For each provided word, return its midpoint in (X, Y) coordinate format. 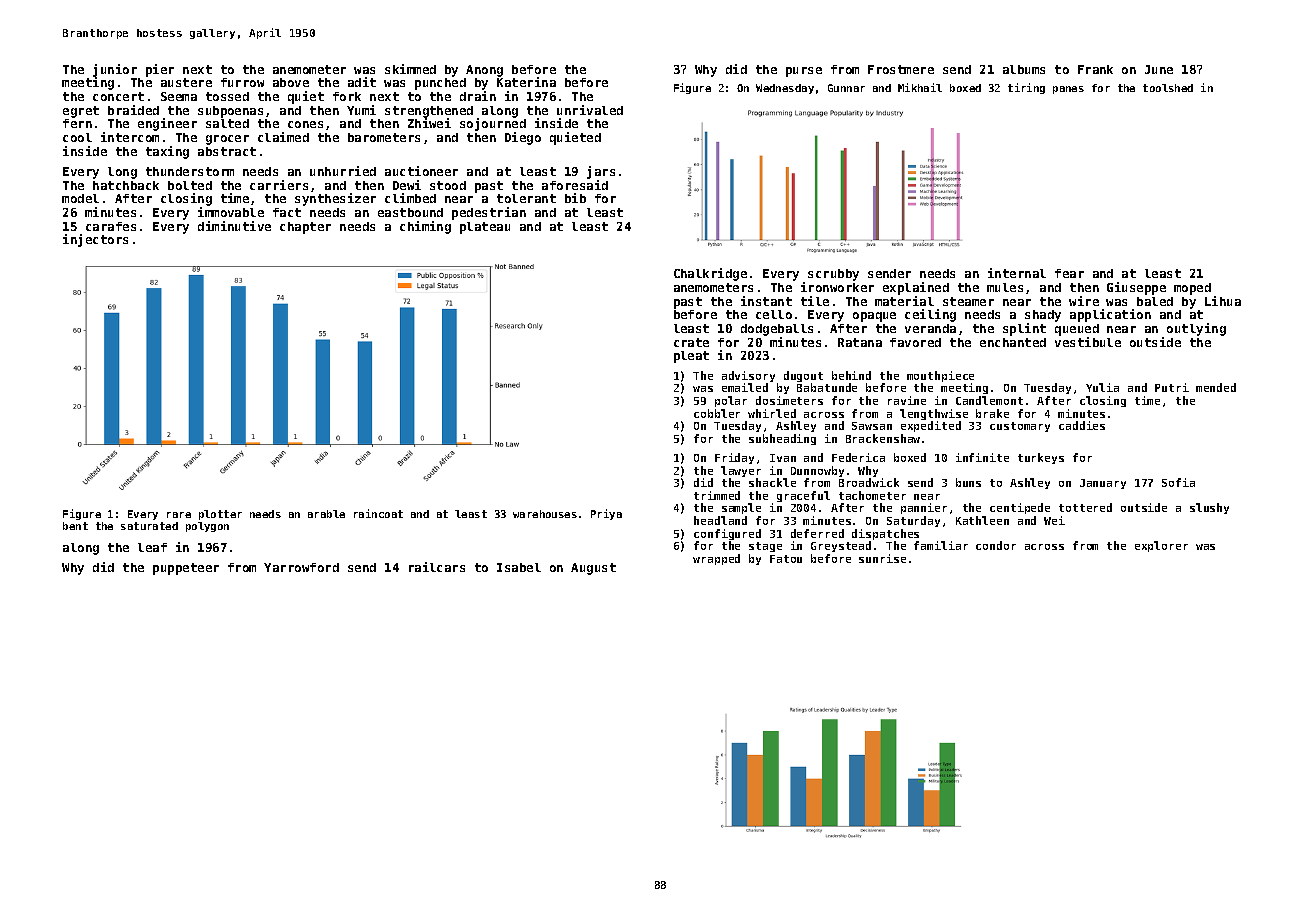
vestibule (1088, 342)
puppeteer (186, 569)
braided (133, 110)
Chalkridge (710, 274)
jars (601, 172)
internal (1017, 273)
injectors (95, 240)
